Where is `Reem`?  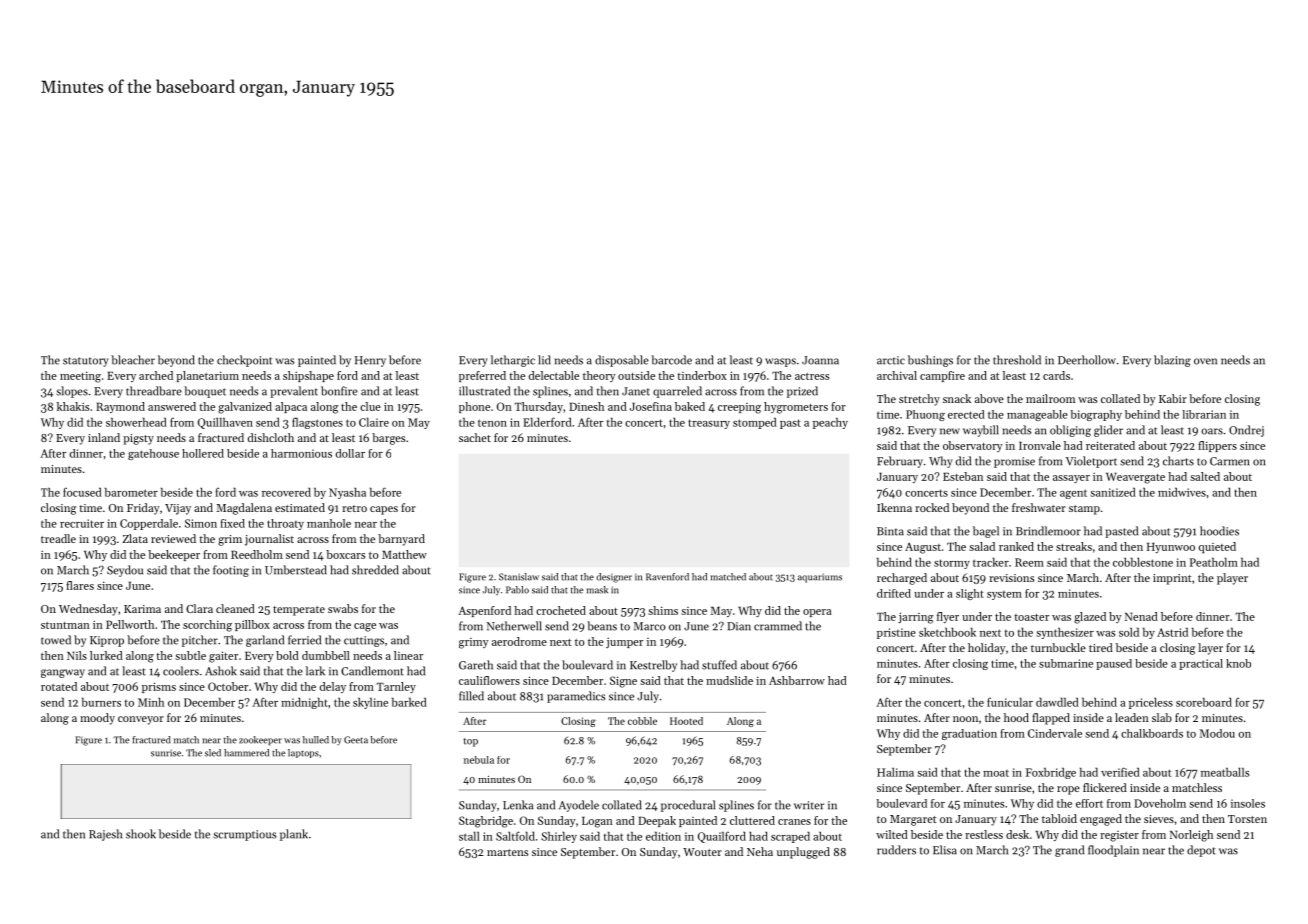 Reem is located at coordinates (1029, 562).
